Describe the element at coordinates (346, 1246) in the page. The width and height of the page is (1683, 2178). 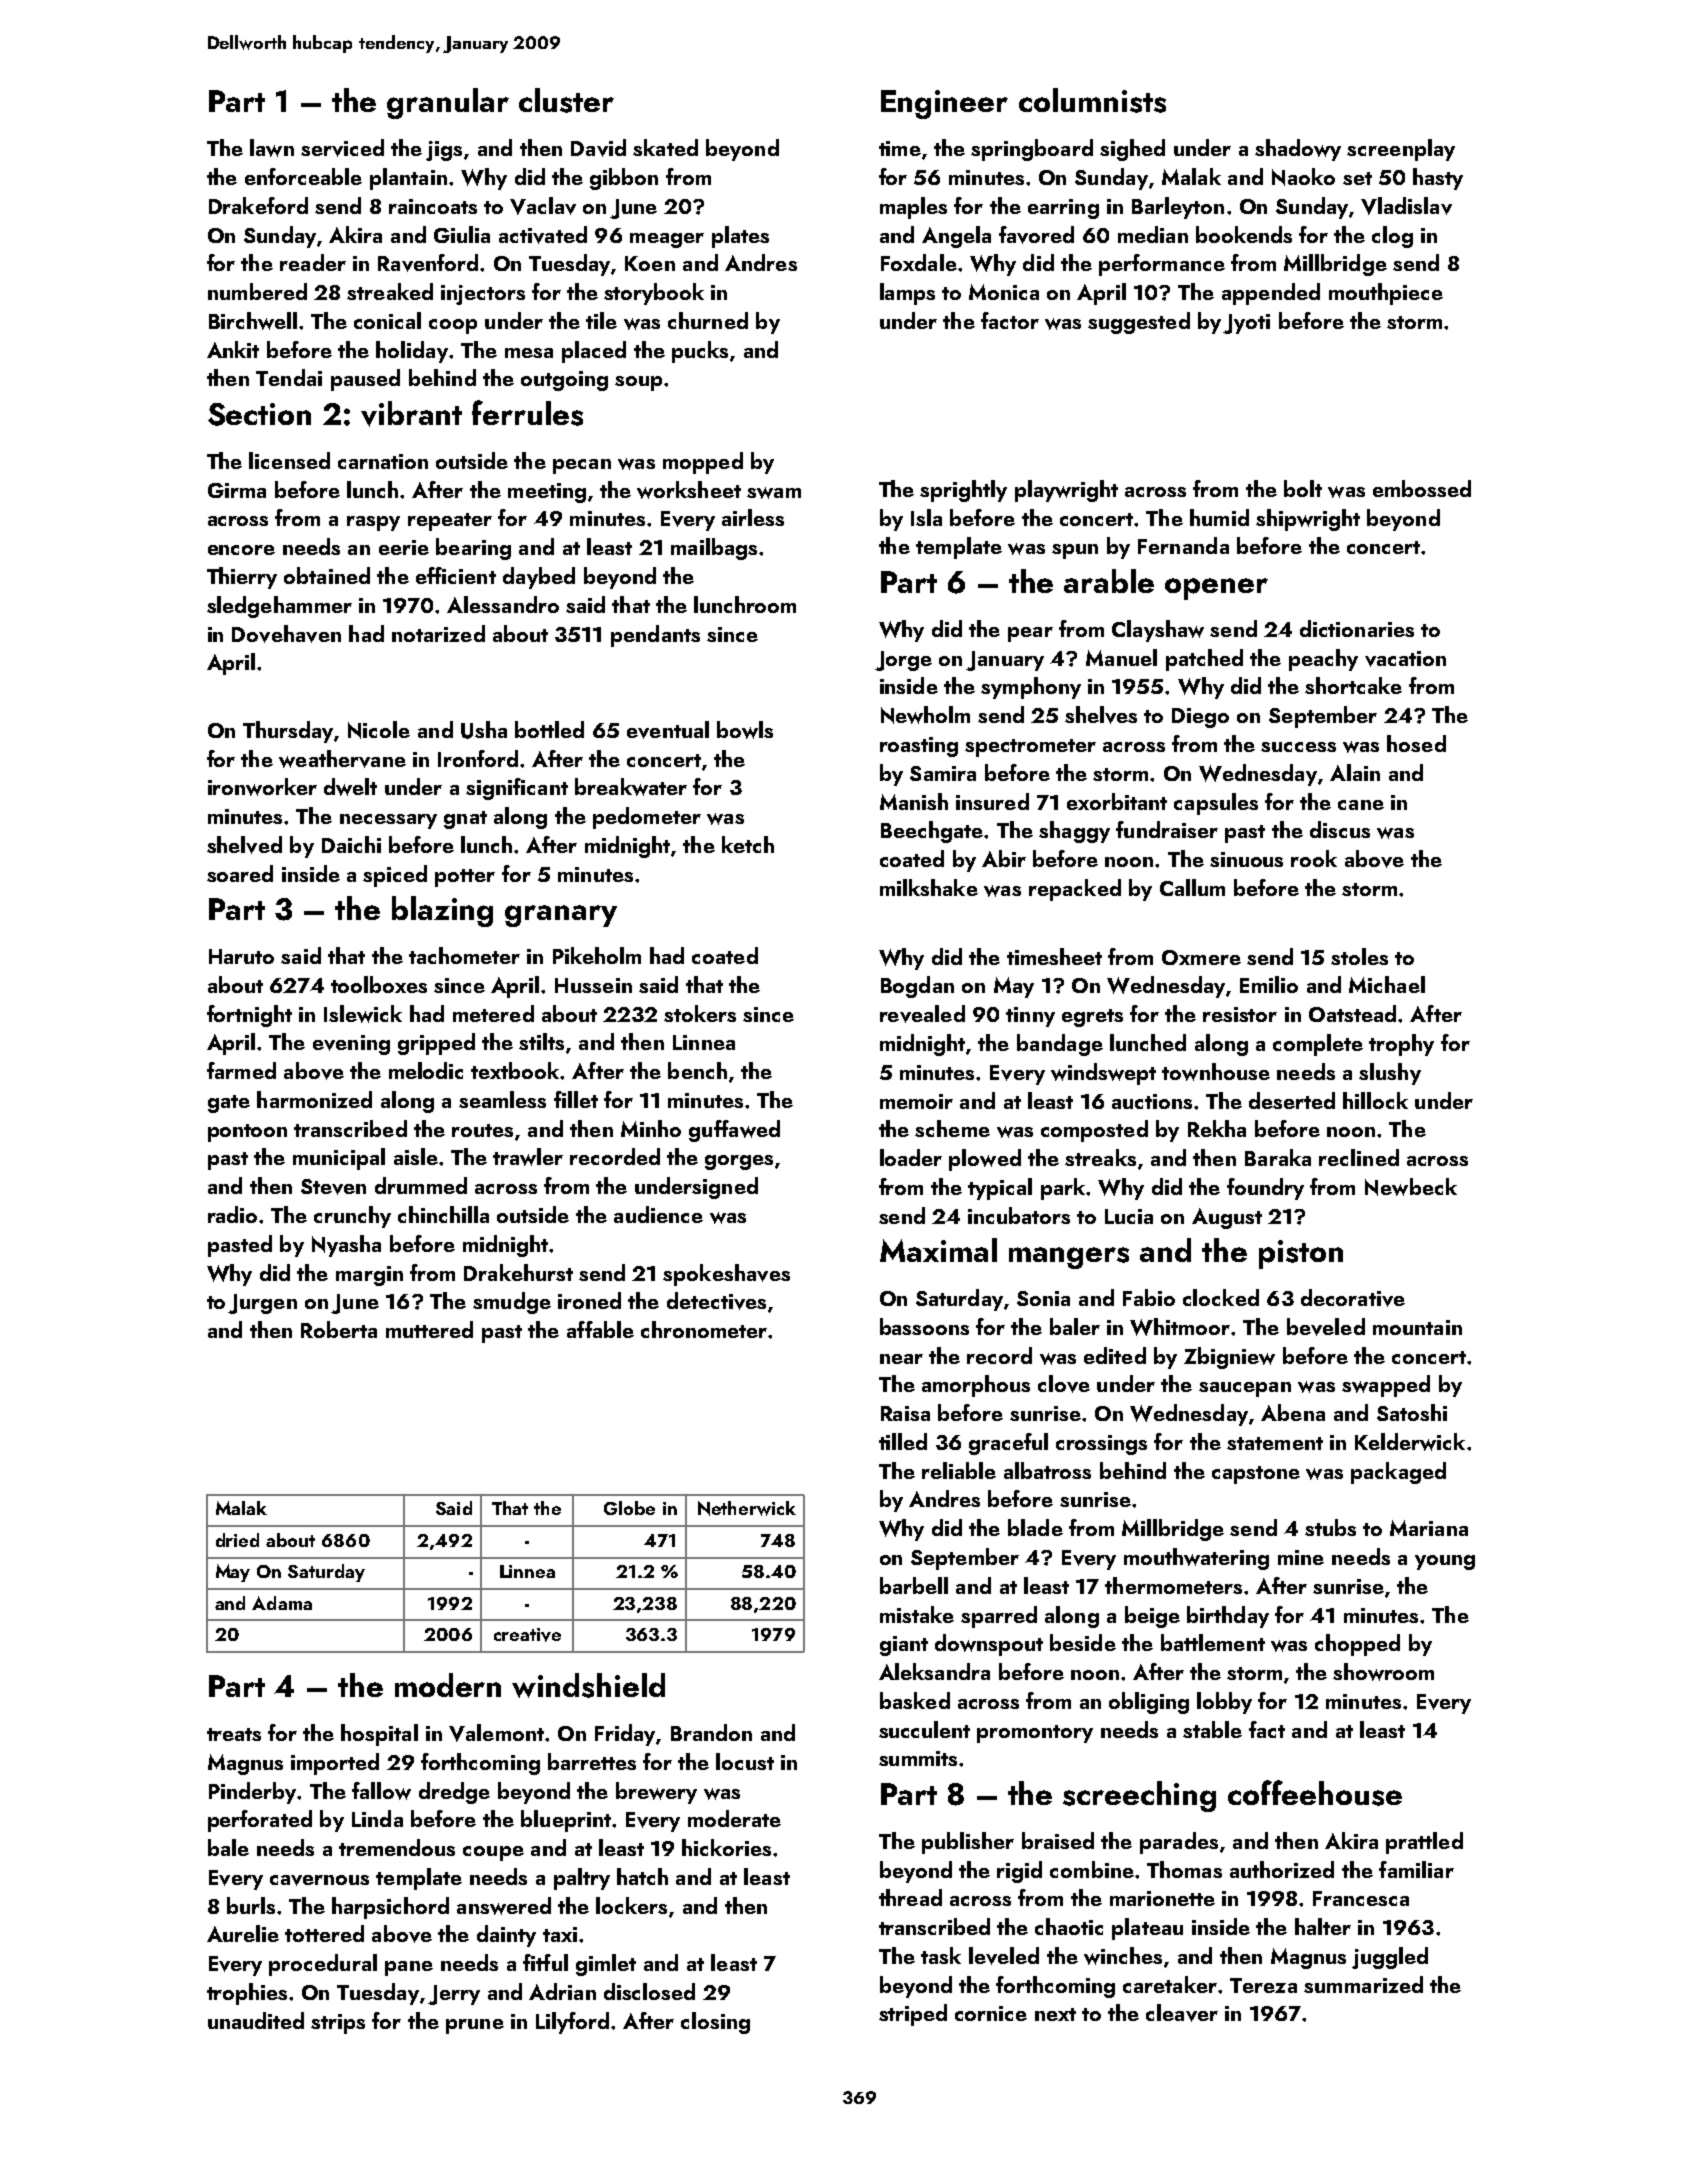
I see `Nyasha` at that location.
